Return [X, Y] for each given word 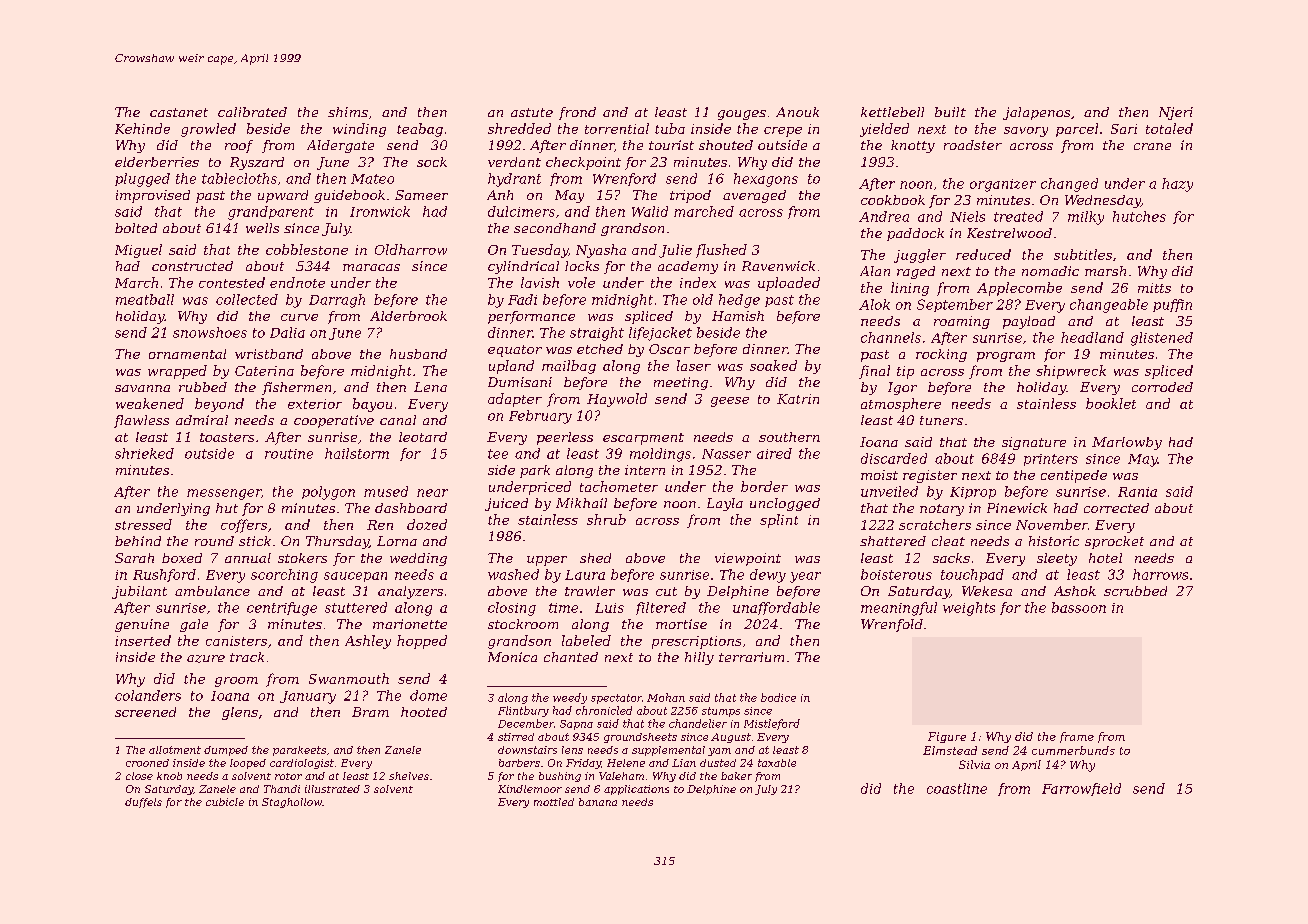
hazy [1177, 185]
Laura [585, 575]
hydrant [514, 180]
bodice [778, 697]
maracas [371, 267]
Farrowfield [1081, 789]
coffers [244, 526]
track [247, 657]
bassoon [1079, 607]
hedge [739, 301]
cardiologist [302, 764]
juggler [920, 256]
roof [239, 146]
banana [598, 802]
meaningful [899, 609]
